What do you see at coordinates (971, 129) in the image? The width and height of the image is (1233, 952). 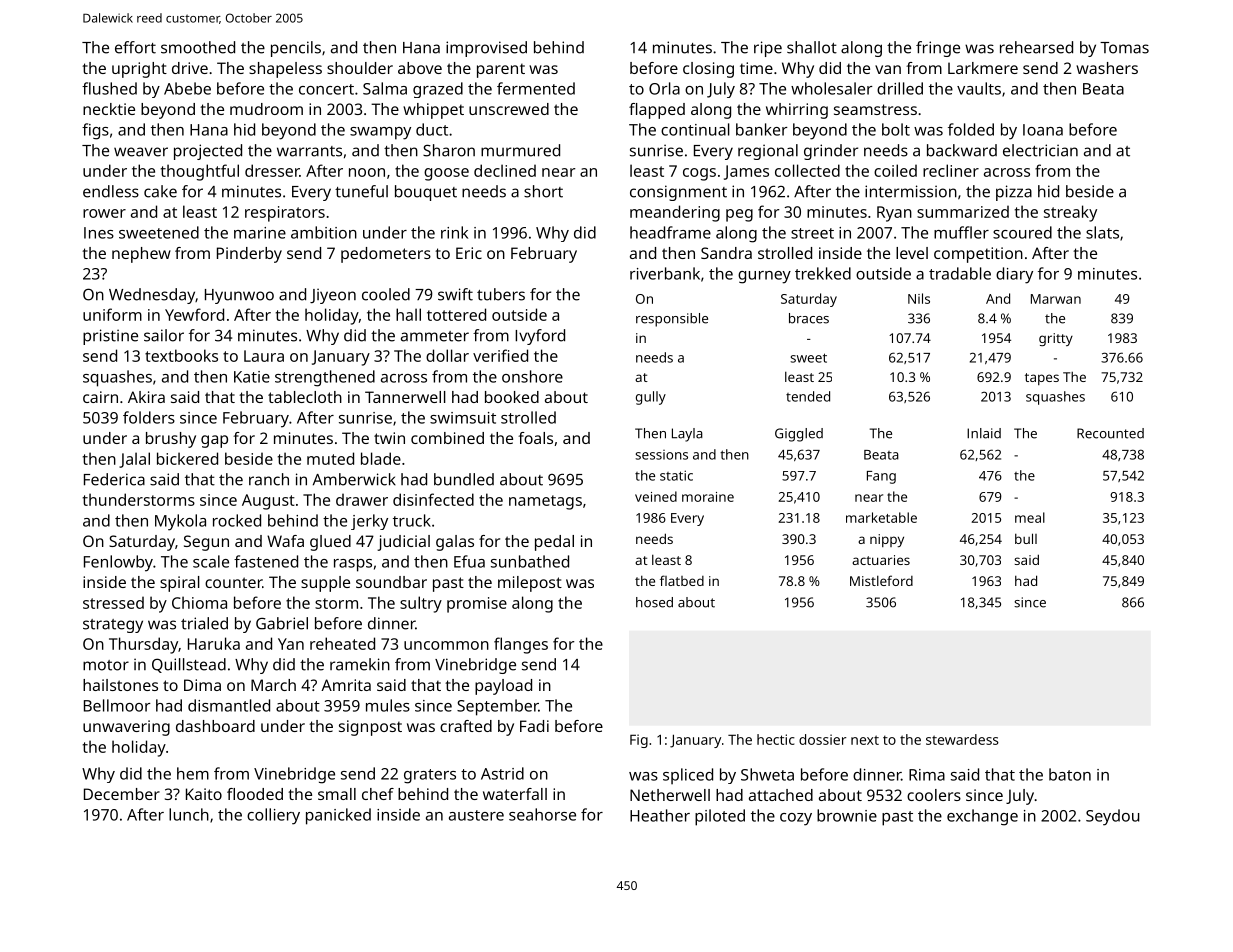 I see `folded` at bounding box center [971, 129].
